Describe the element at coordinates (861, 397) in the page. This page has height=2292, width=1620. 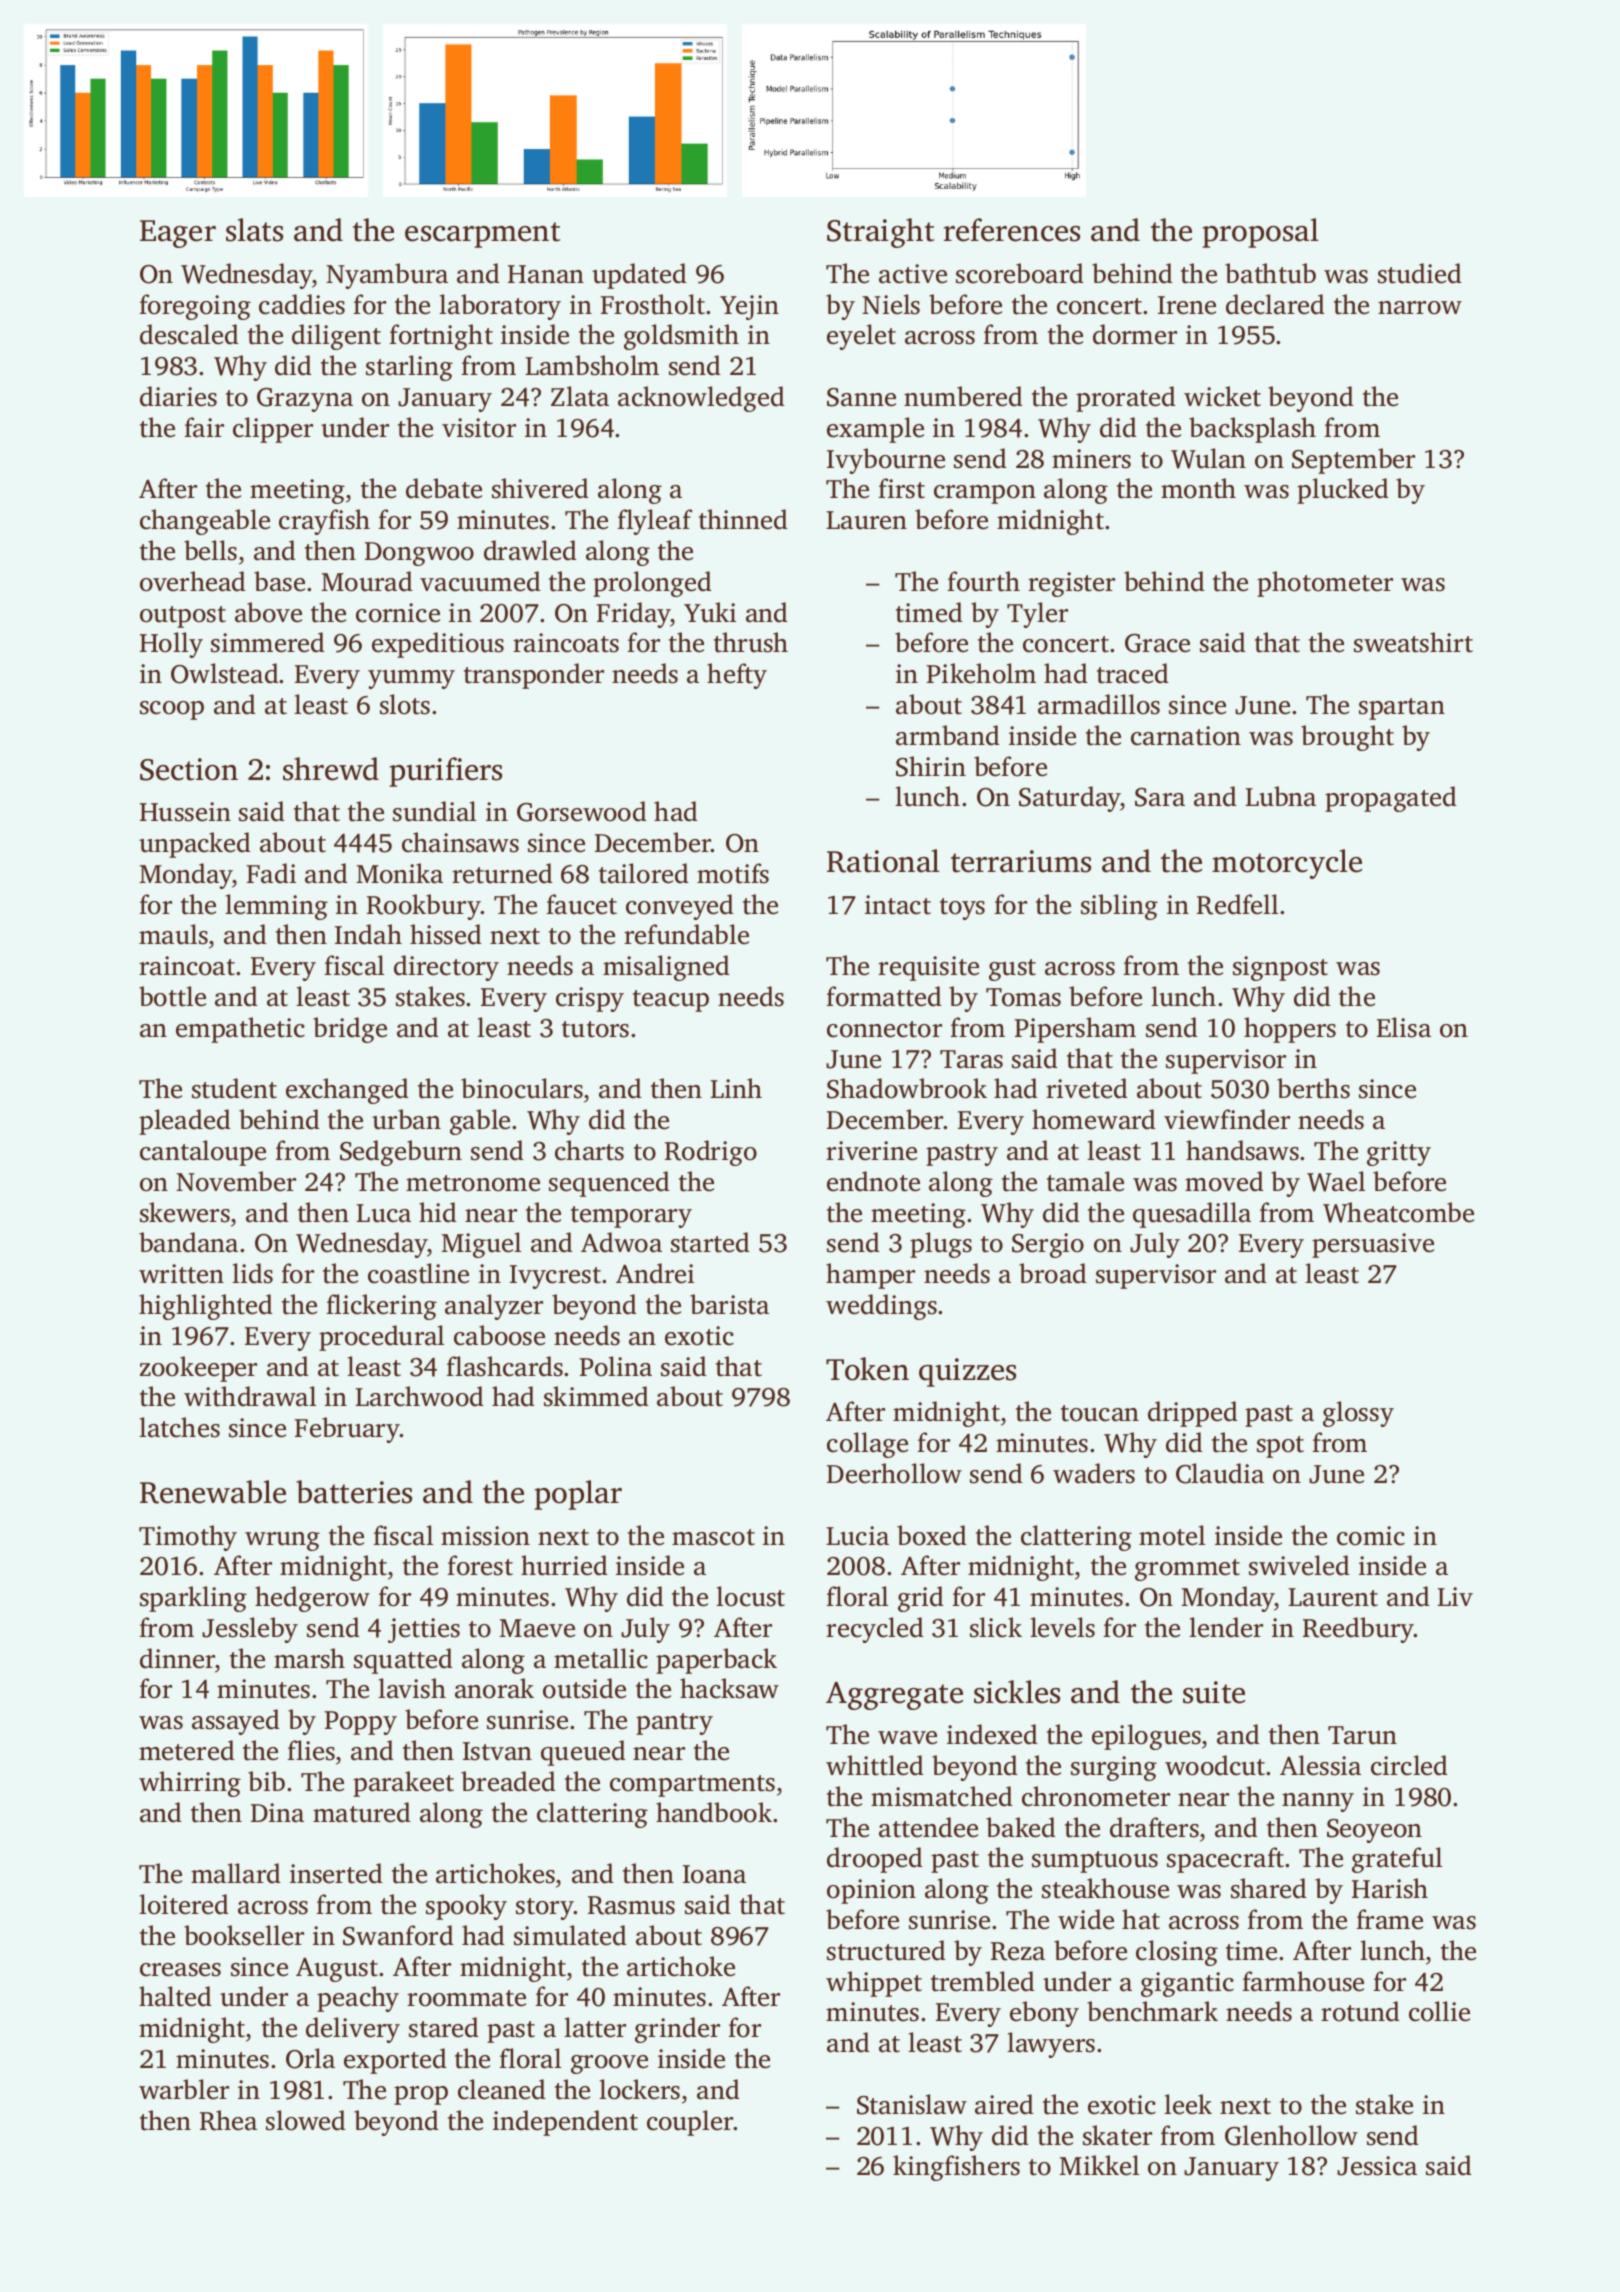
I see `Sanne` at that location.
